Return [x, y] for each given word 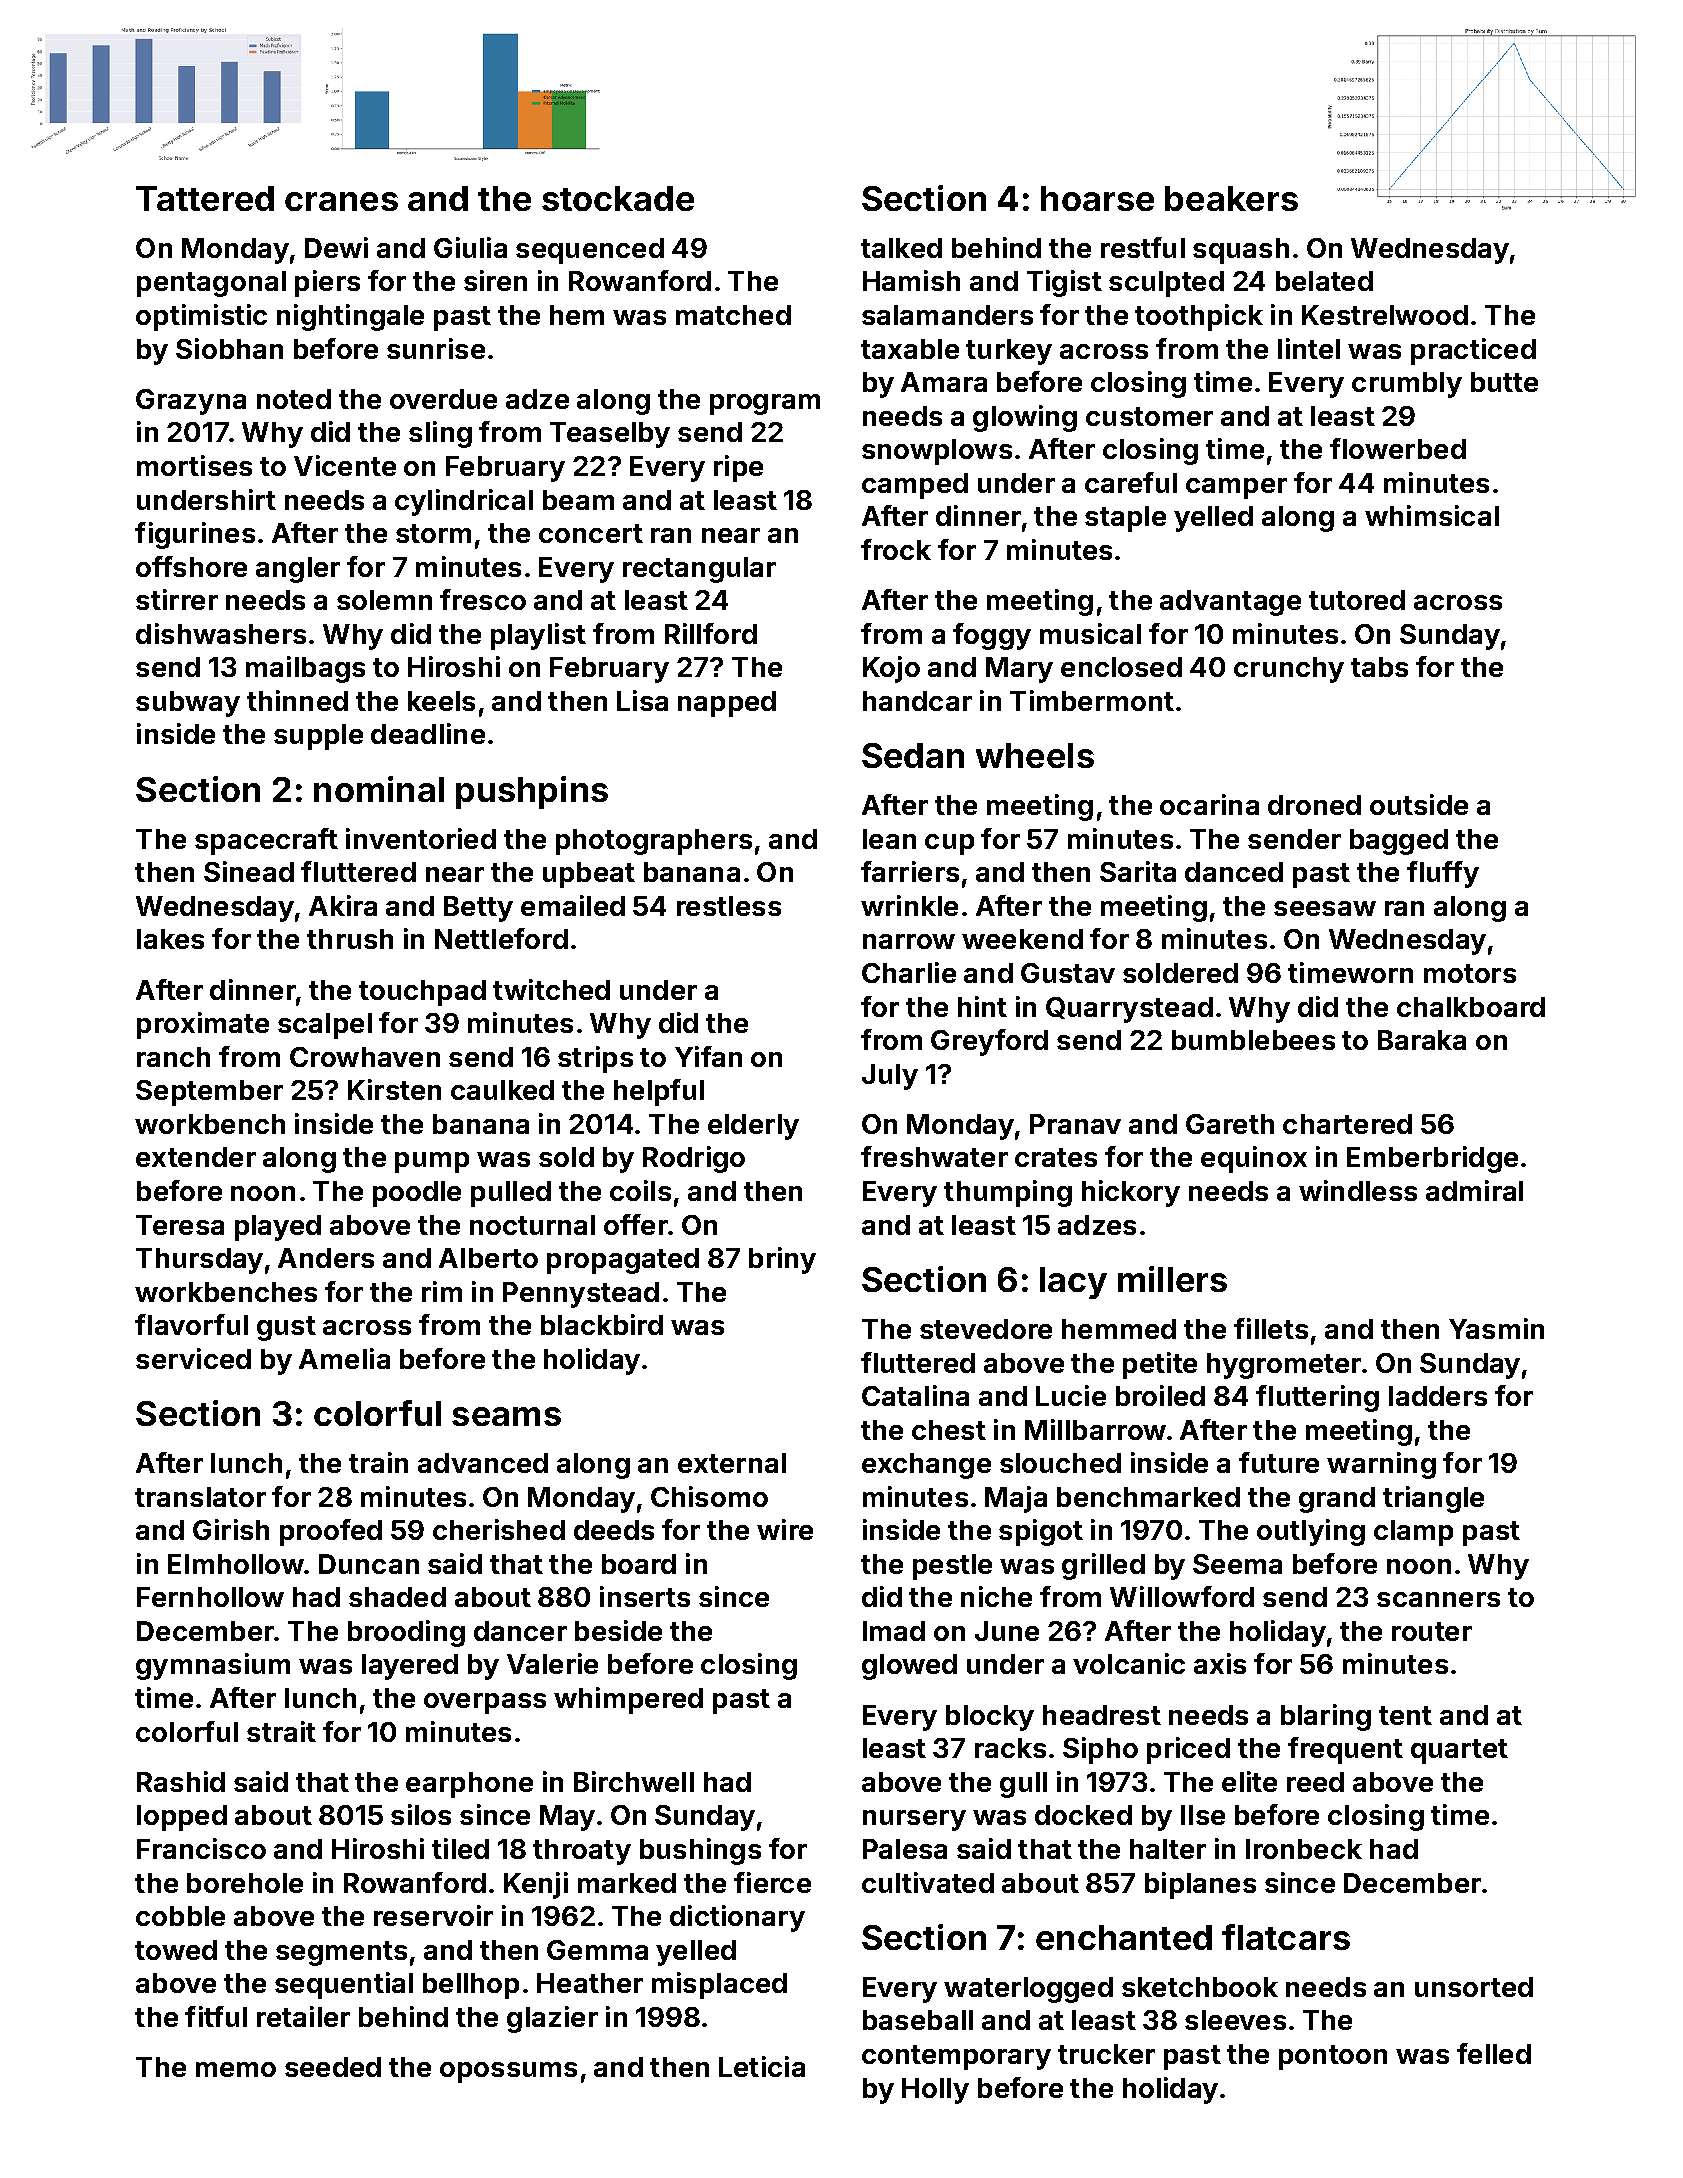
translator [200, 1497]
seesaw [1325, 908]
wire [785, 1529]
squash [1241, 251]
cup [949, 844]
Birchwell [634, 1781]
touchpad [422, 993]
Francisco [201, 1848]
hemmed [1119, 1329]
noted [294, 399]
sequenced [590, 251]
